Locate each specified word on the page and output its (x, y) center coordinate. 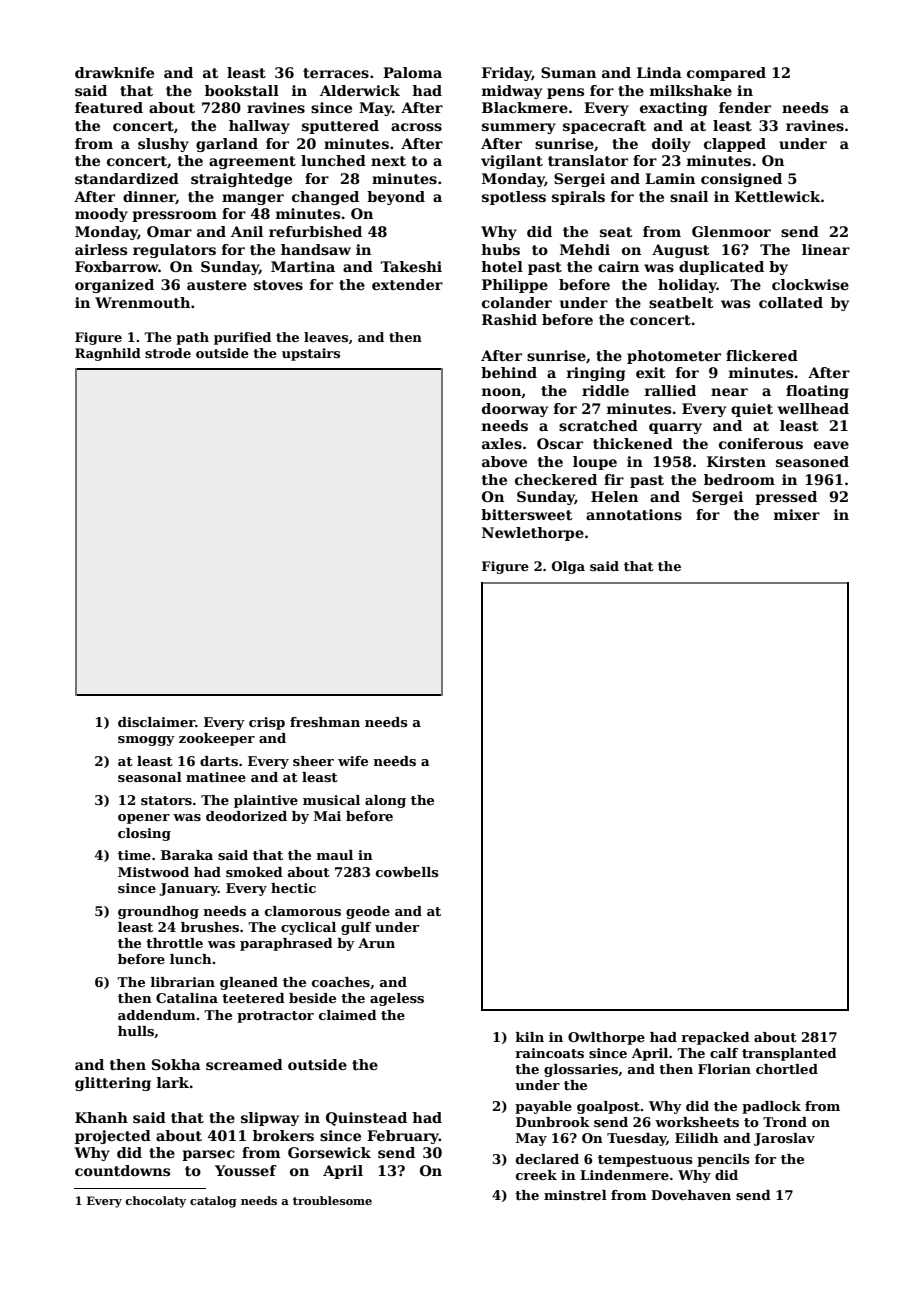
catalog (213, 1202)
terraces (336, 73)
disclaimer (157, 722)
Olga (568, 567)
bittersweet (527, 514)
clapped (735, 145)
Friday (507, 74)
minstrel (575, 1195)
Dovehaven (691, 1195)
